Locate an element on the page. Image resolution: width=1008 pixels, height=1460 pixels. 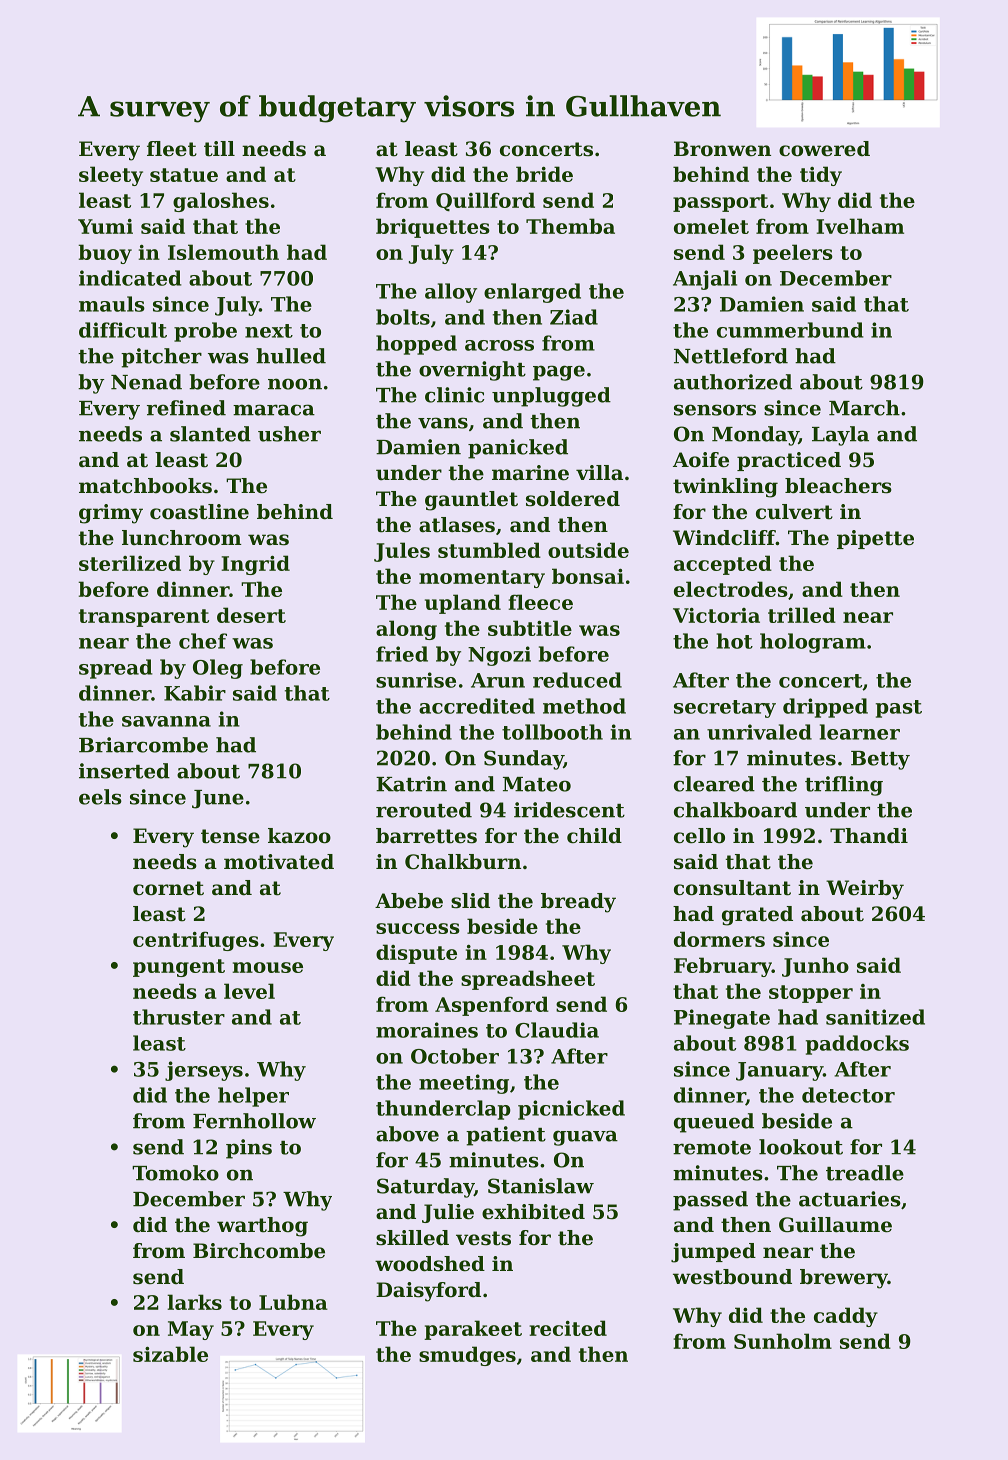
hologram is located at coordinates (813, 643).
